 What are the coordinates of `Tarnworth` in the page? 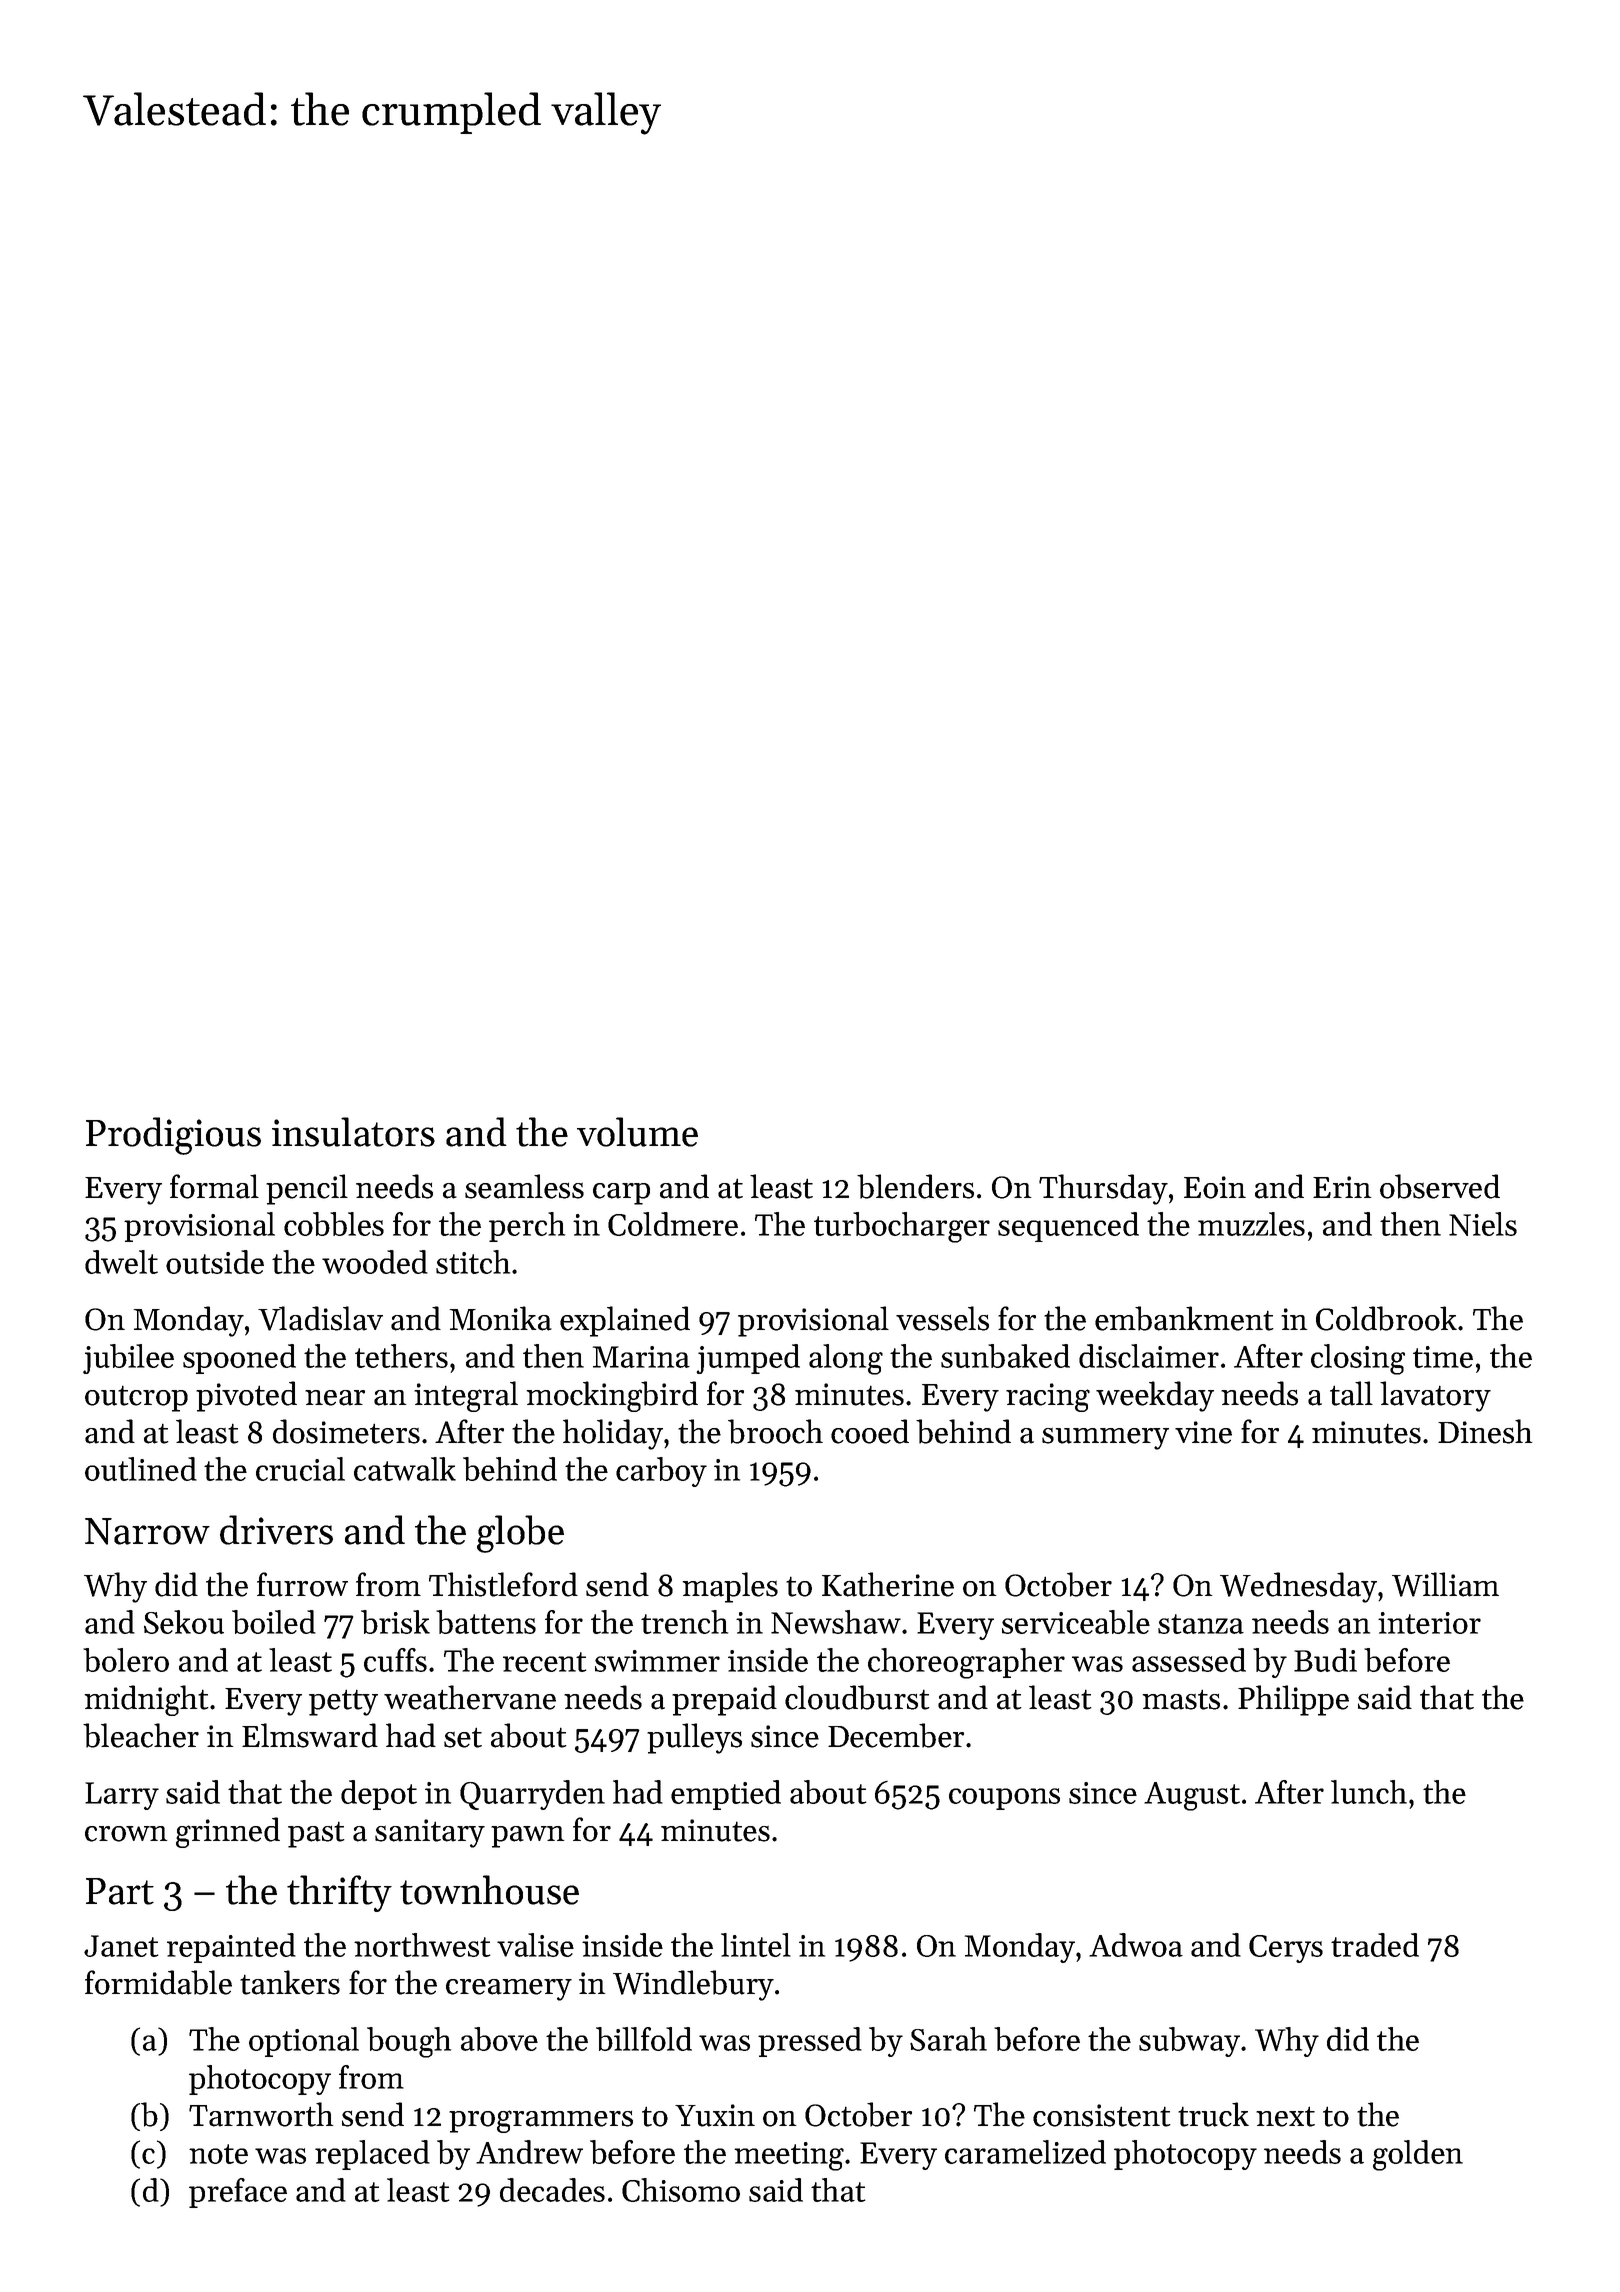 It's located at (261, 2114).
